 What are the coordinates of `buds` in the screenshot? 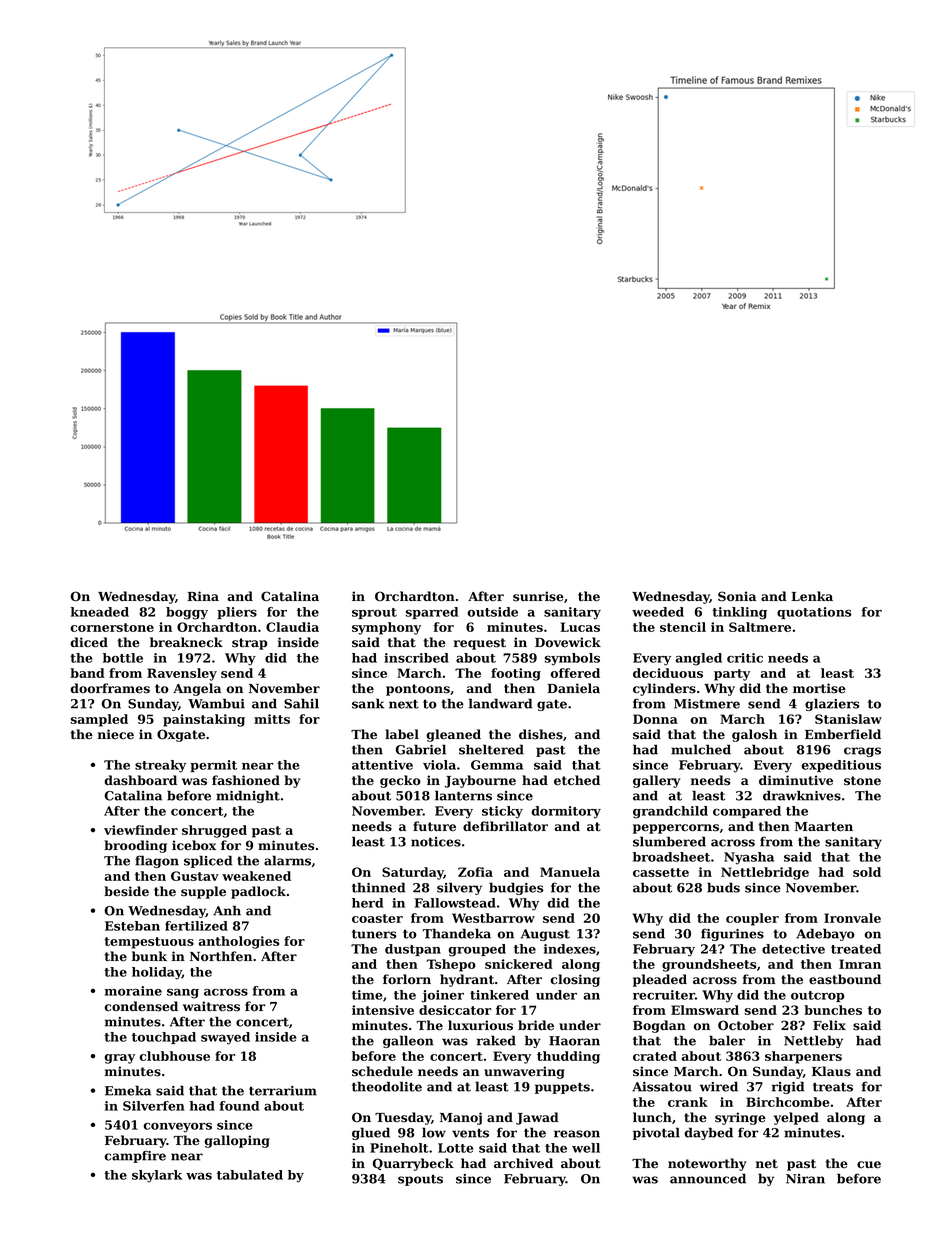 It's located at (723, 887).
